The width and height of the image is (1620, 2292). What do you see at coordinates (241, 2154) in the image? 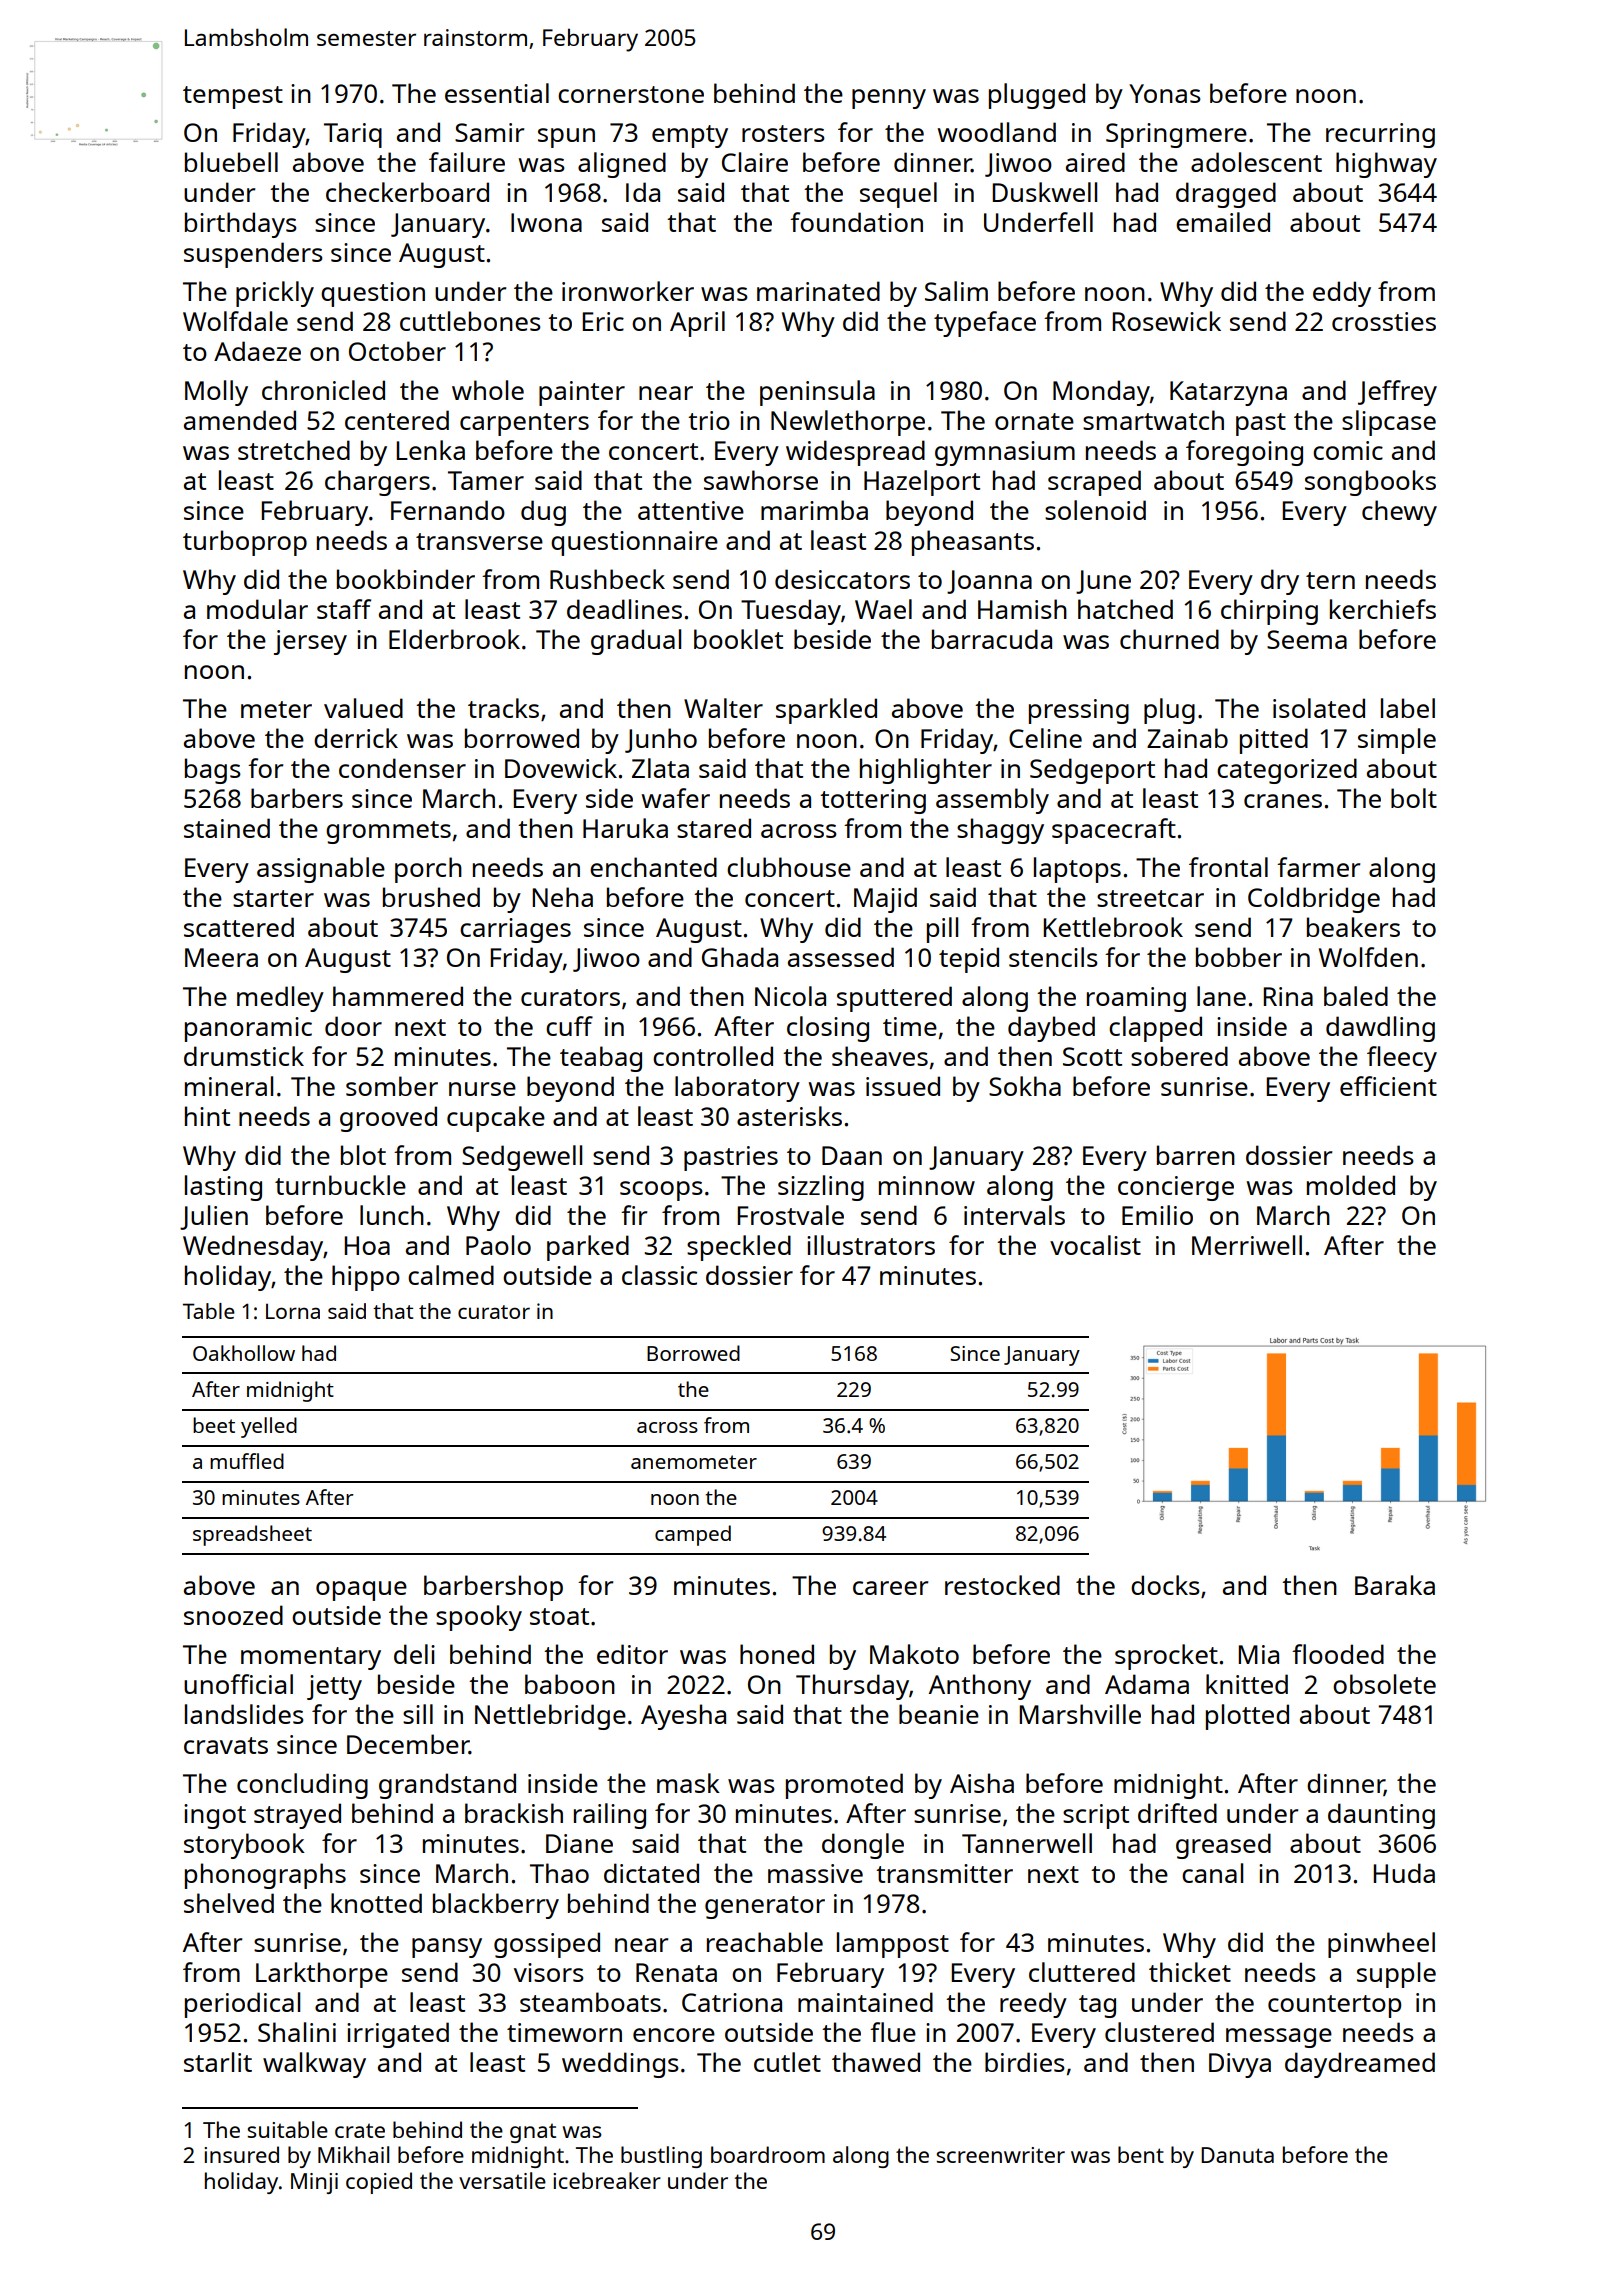
I see `insured` at bounding box center [241, 2154].
